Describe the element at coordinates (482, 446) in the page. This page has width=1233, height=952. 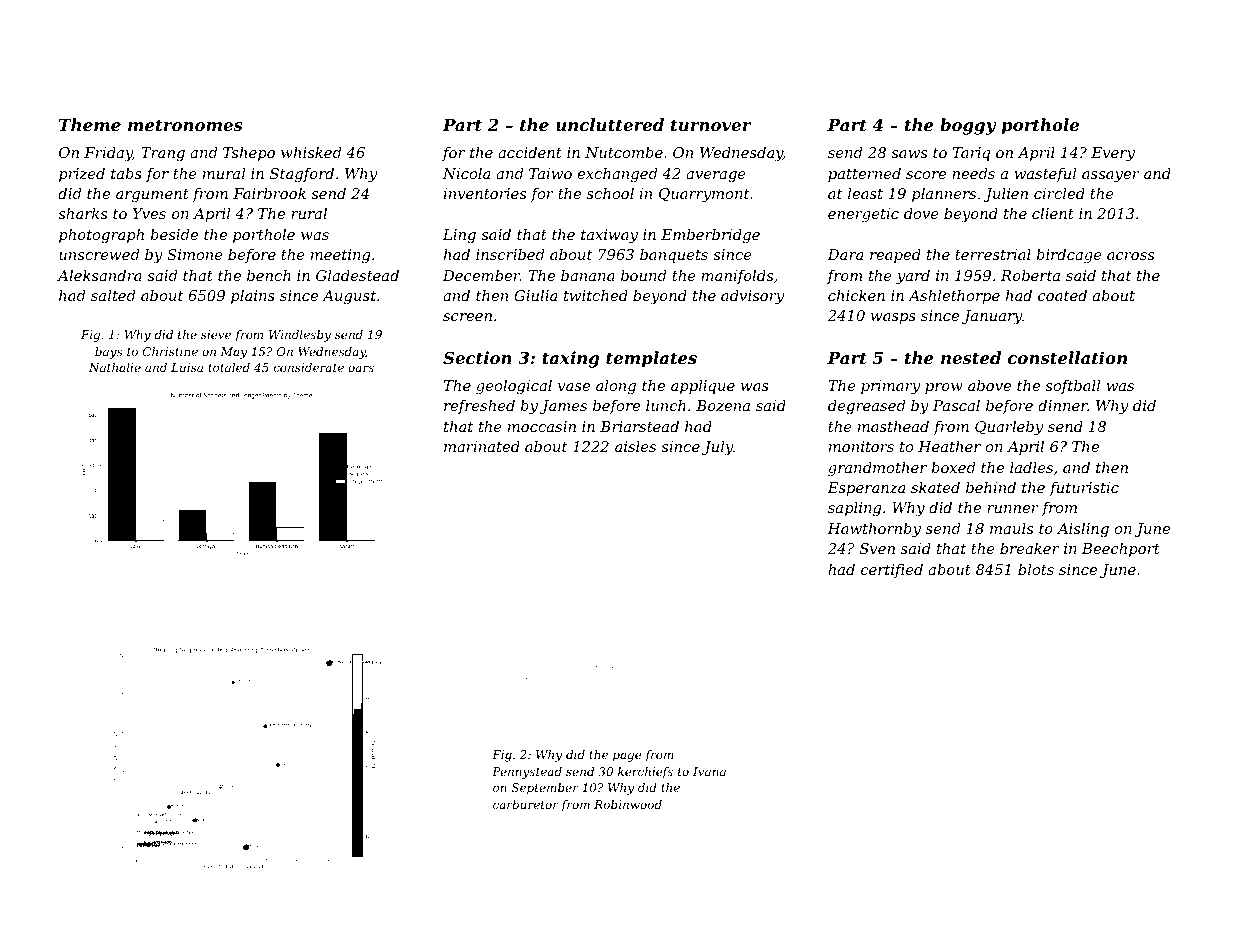
I see `marinated` at that location.
